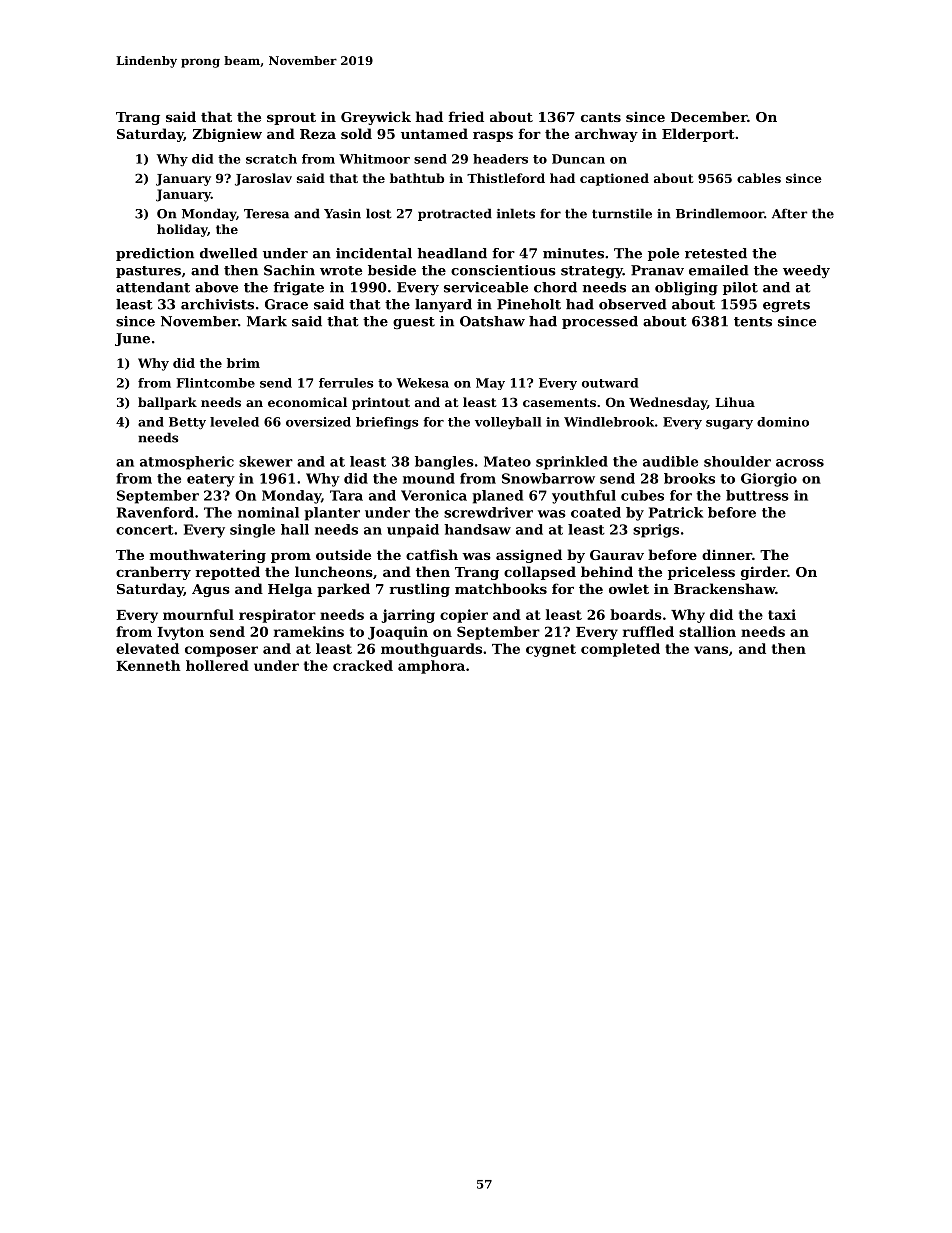 The width and height of the document is (952, 1233). I want to click on guest, so click(414, 323).
